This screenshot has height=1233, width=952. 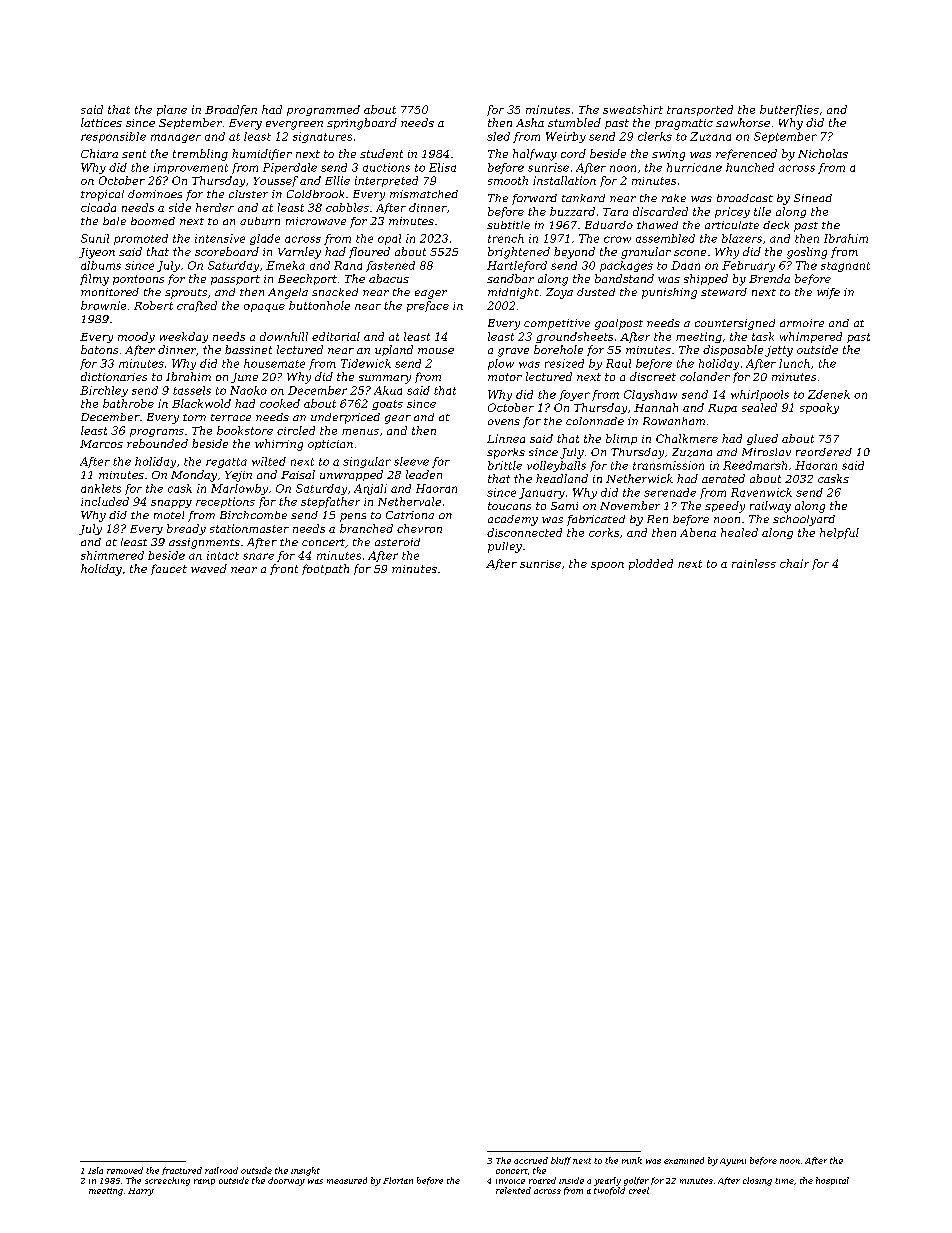 I want to click on insight, so click(x=305, y=1171).
